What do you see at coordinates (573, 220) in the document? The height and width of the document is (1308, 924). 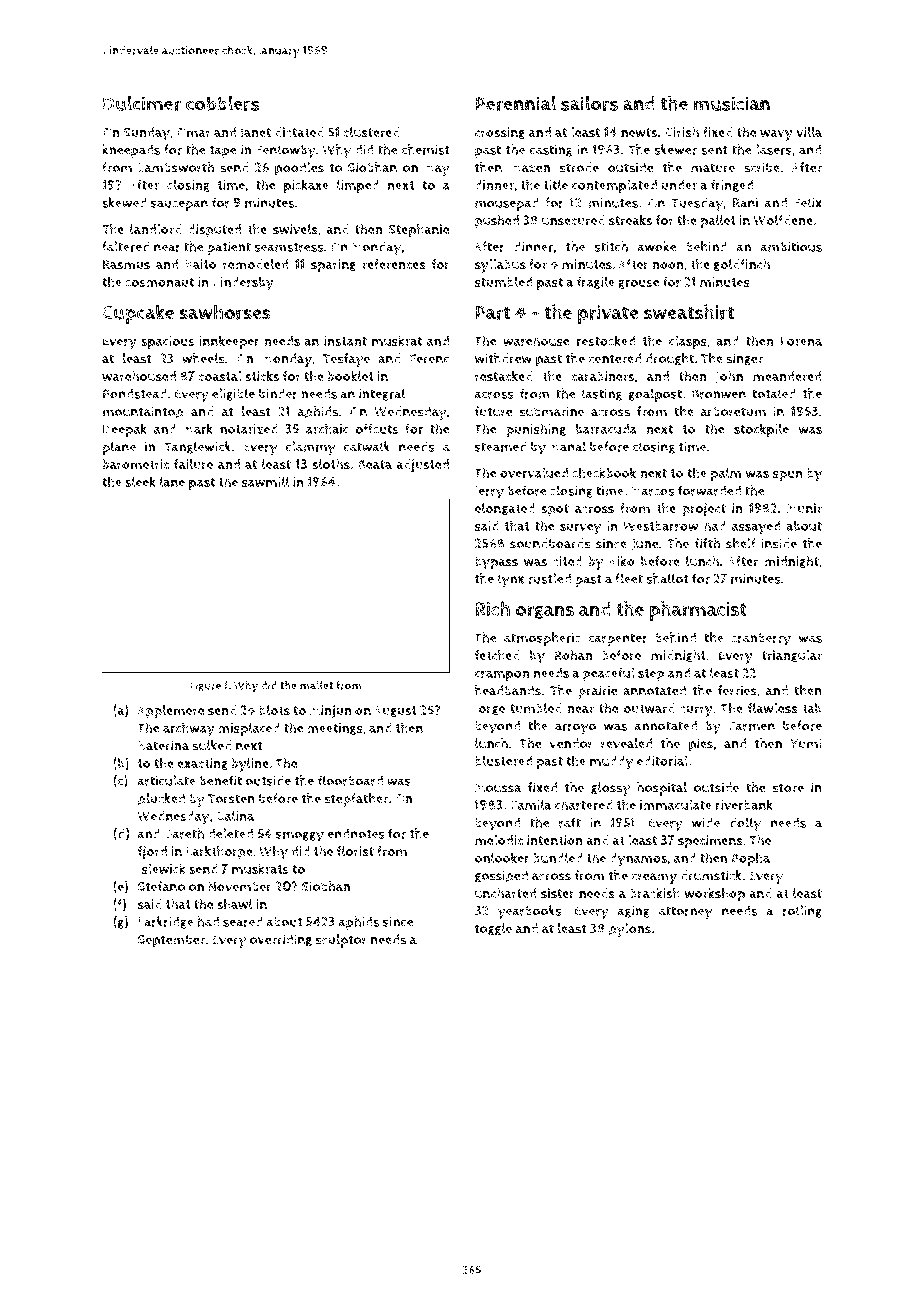 I see `unsecured` at bounding box center [573, 220].
